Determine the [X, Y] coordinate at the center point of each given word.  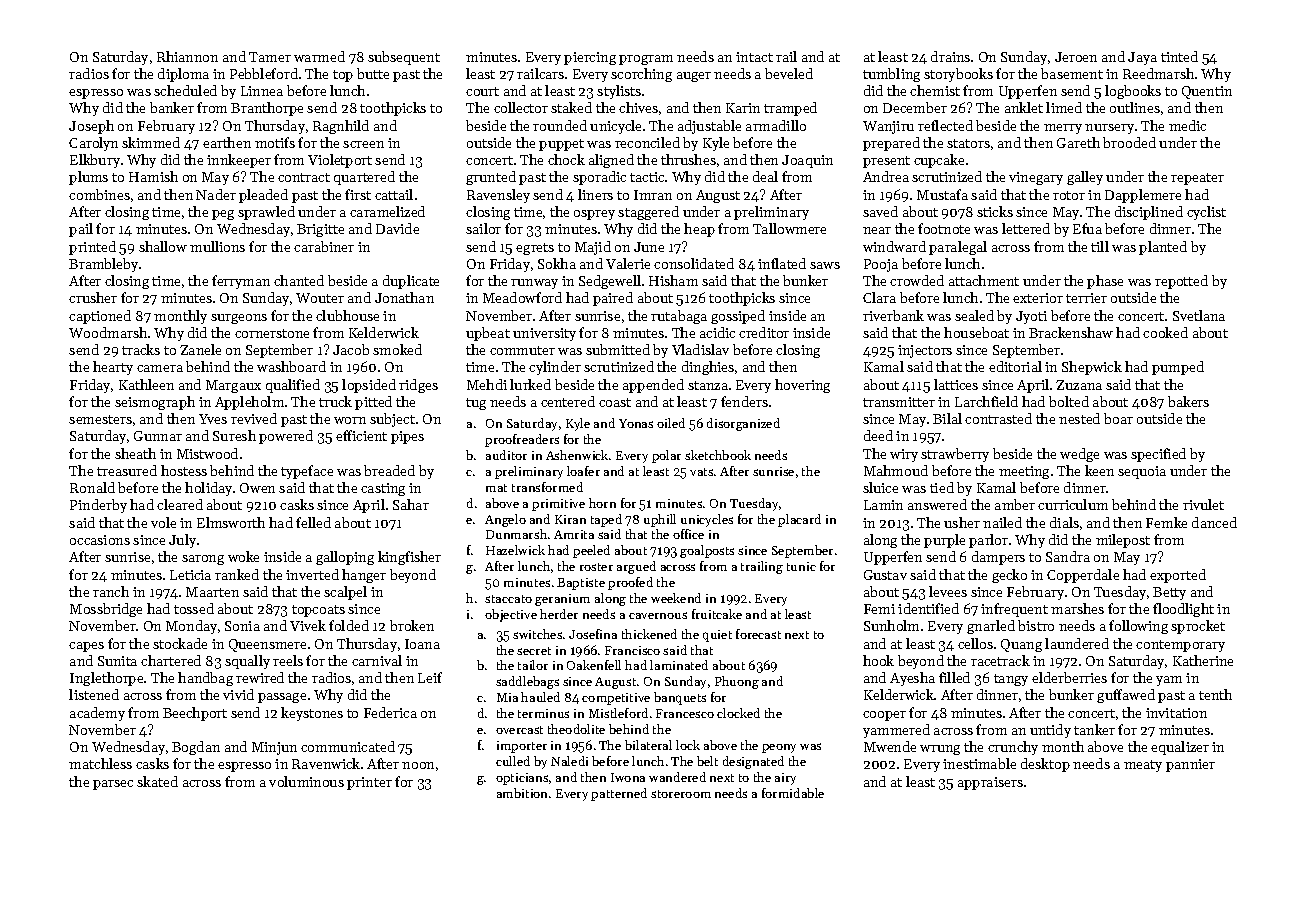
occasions [100, 540]
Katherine [1203, 660]
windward [894, 246]
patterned [619, 794]
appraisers [990, 783]
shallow [163, 246]
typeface [307, 472]
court [482, 91]
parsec [113, 785]
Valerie [628, 263]
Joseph [91, 127]
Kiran [570, 519]
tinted [1179, 56]
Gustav [885, 575]
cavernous [658, 615]
